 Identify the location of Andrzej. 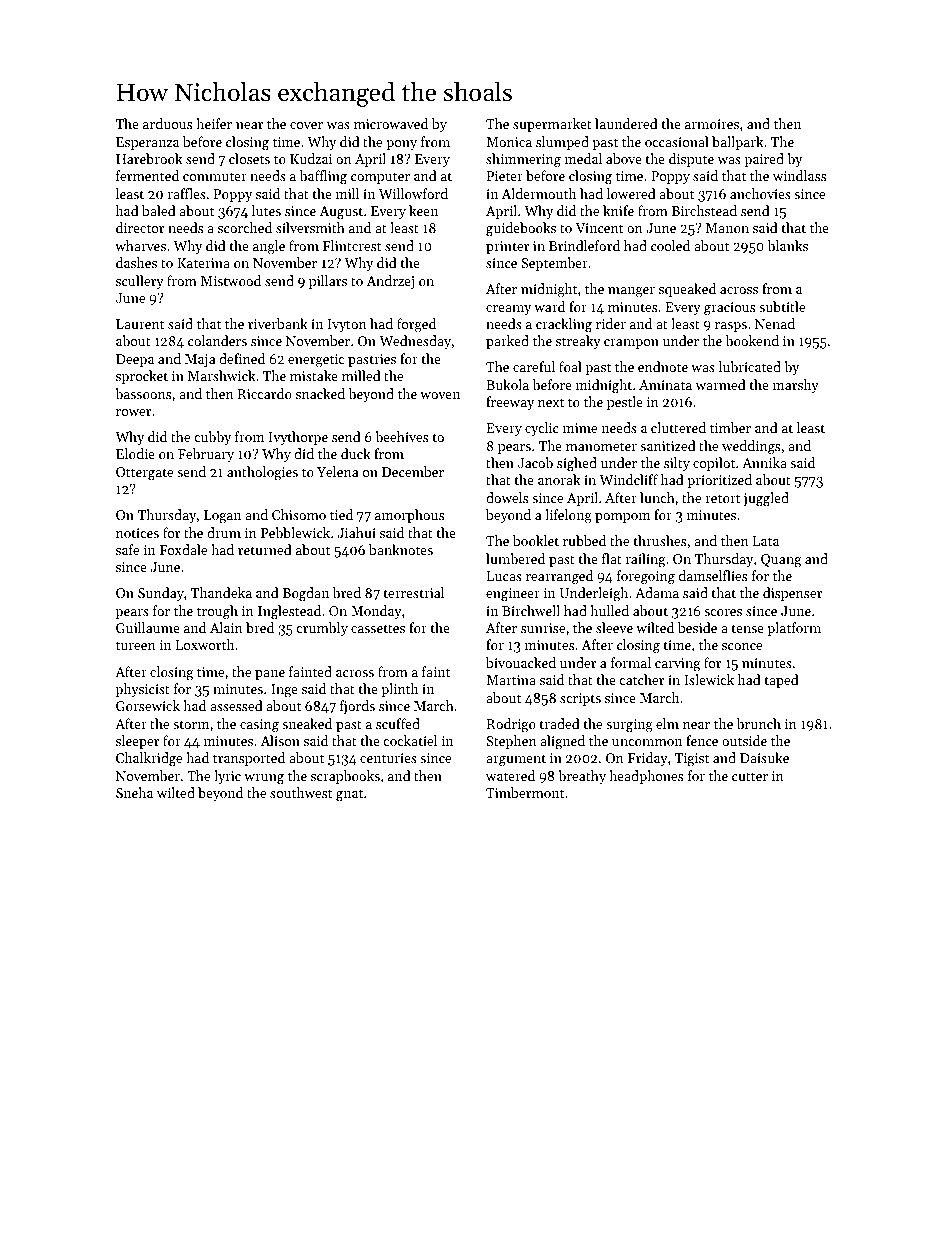
(390, 282).
